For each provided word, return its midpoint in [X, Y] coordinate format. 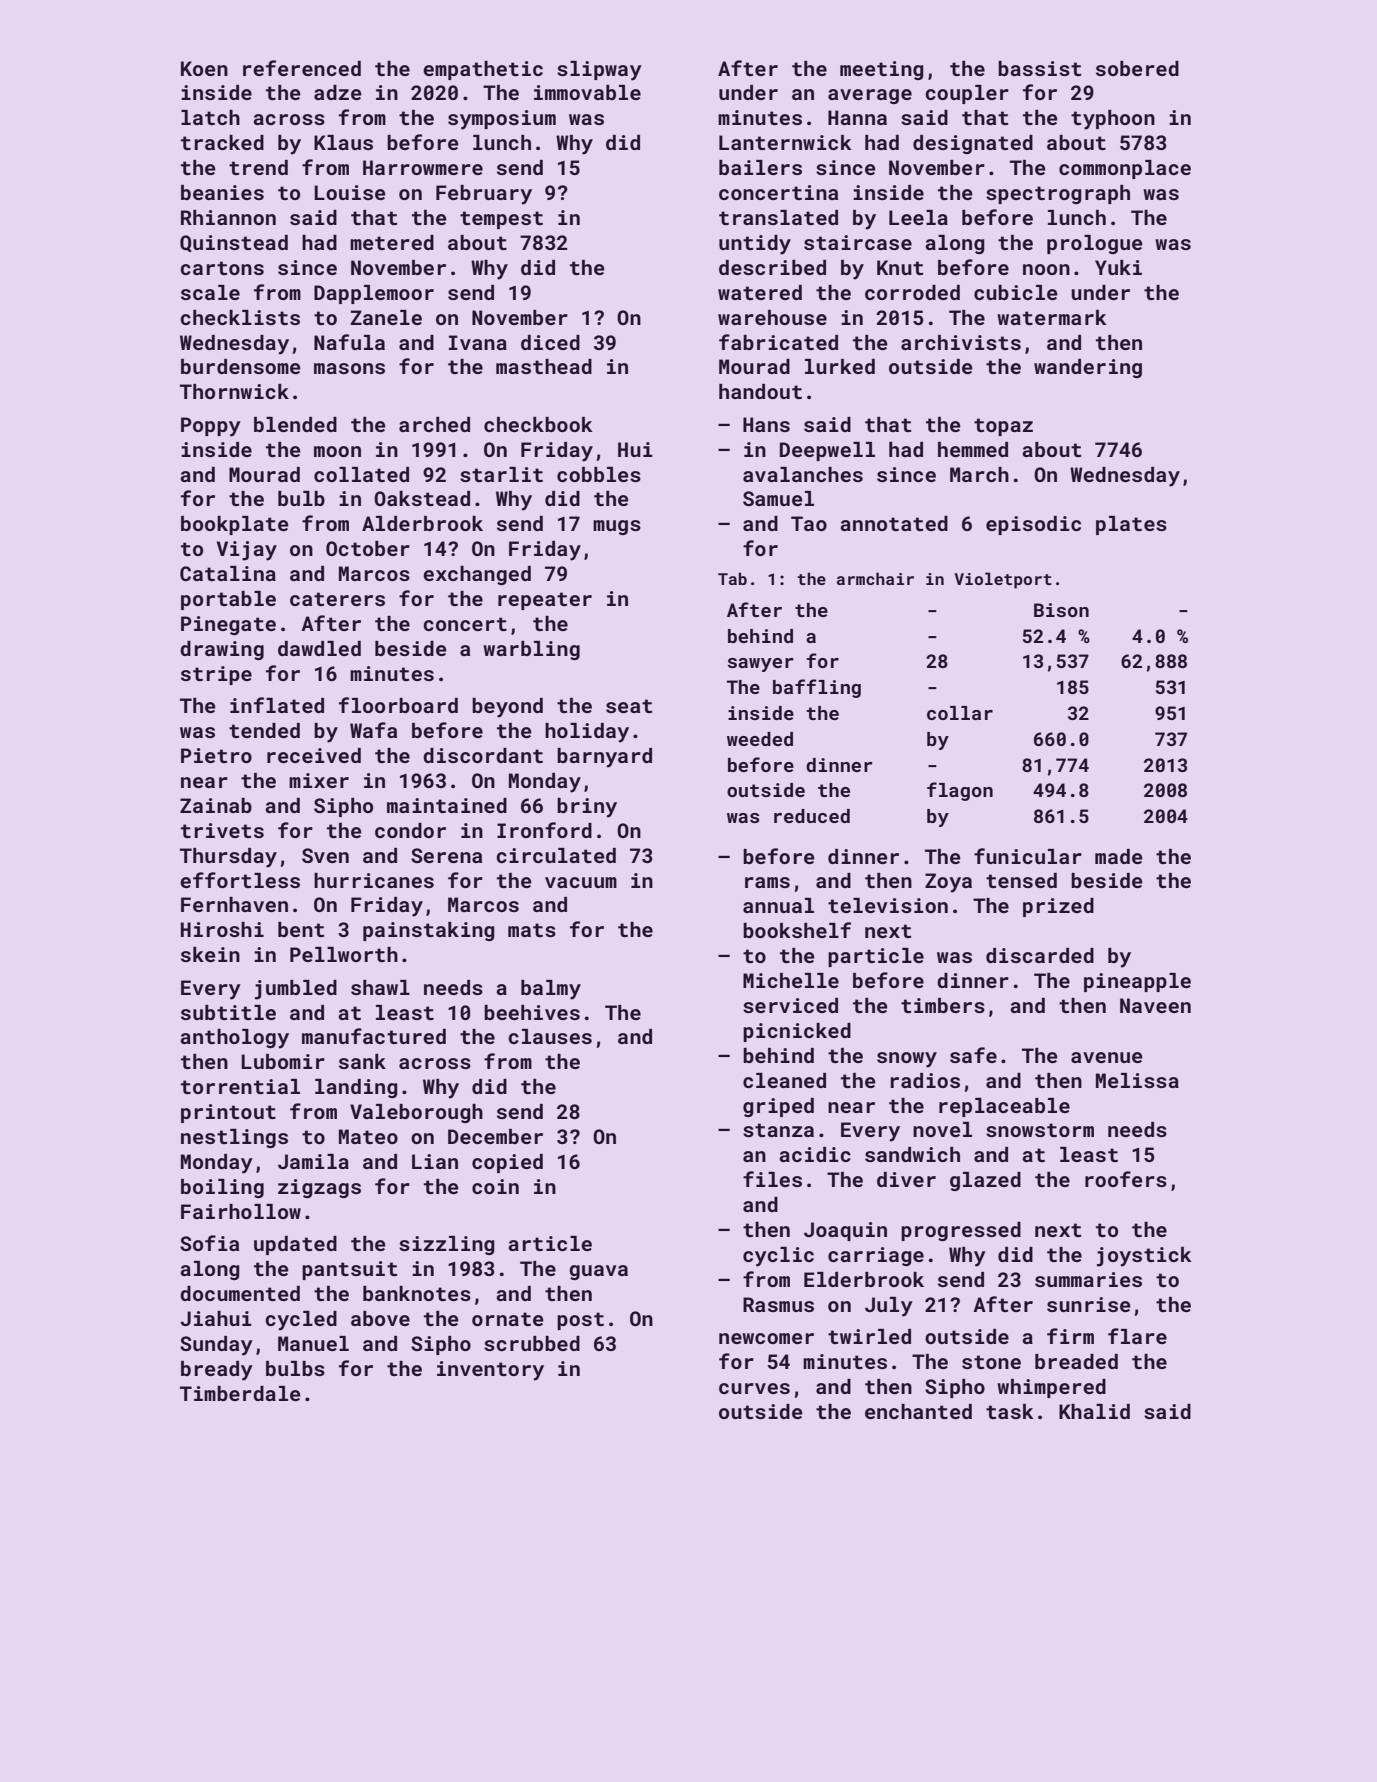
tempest [501, 220]
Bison [1061, 610]
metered [392, 242]
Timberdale [240, 1393]
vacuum [581, 882]
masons [349, 368]
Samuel [778, 498]
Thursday [228, 858]
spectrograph [1058, 194]
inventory [490, 1371]
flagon [960, 791]
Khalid [1094, 1411]
